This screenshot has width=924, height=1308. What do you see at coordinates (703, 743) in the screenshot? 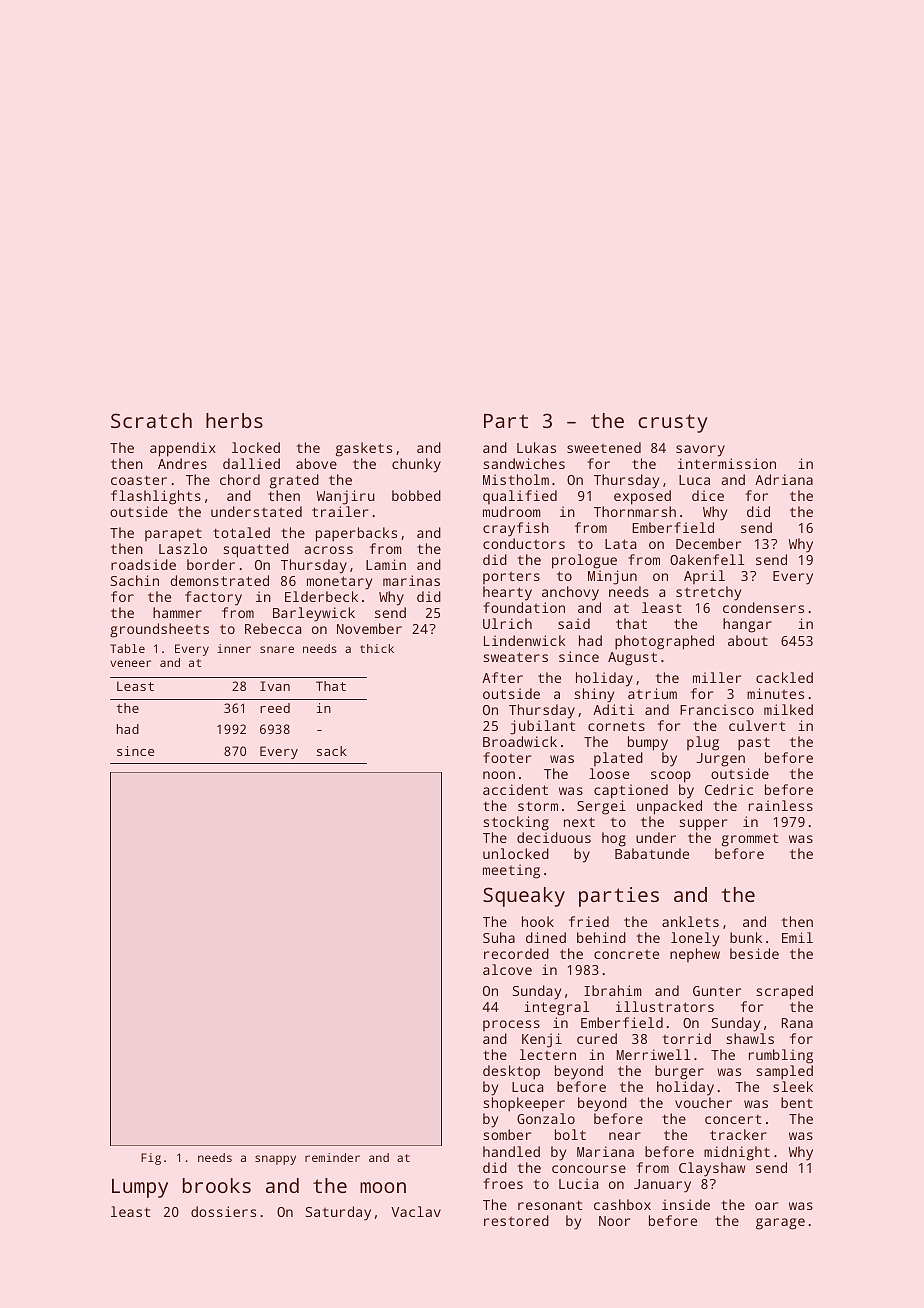
I see `plug` at bounding box center [703, 743].
